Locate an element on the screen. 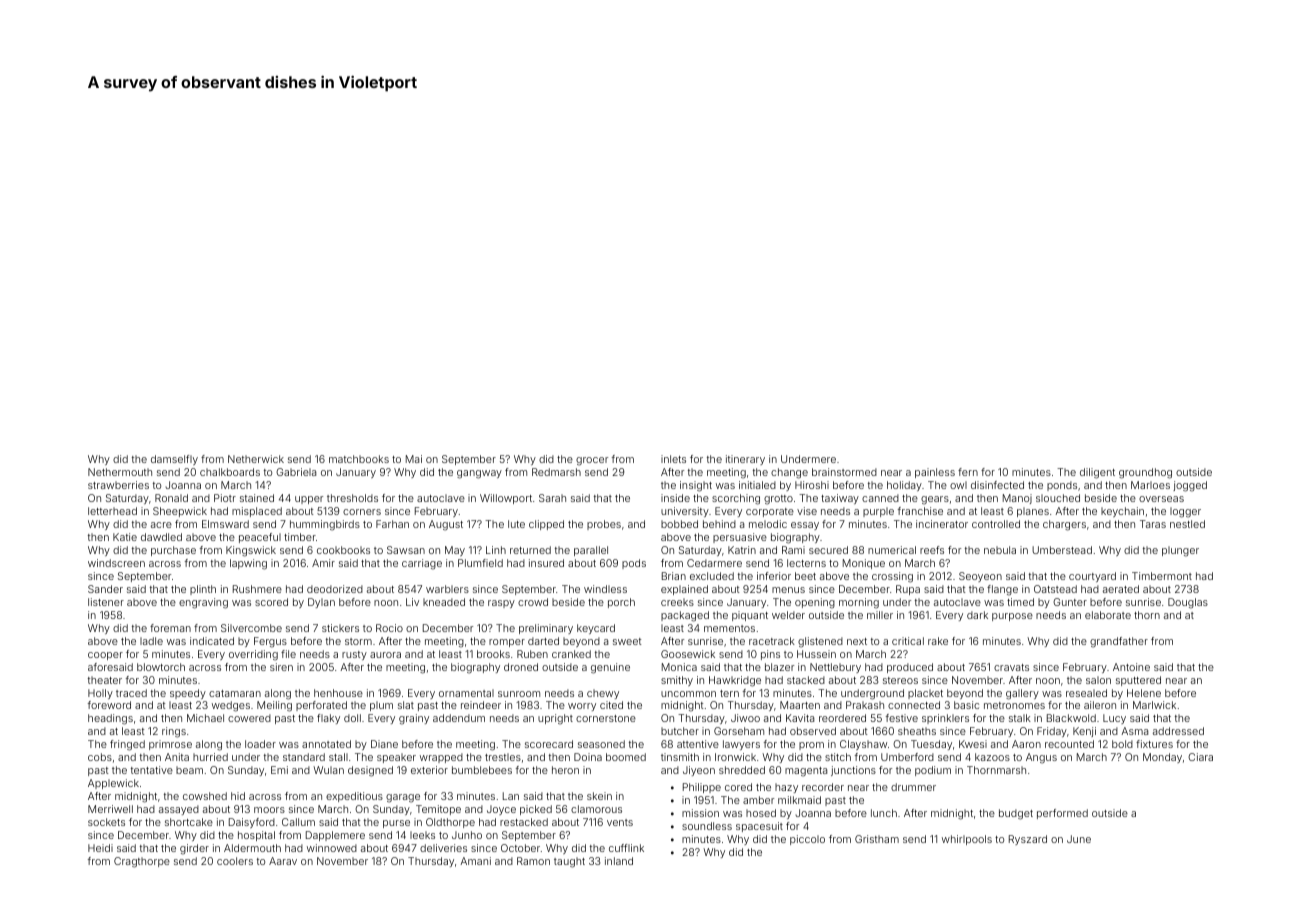 The height and width of the screenshot is (924, 1308). planes is located at coordinates (1033, 512).
